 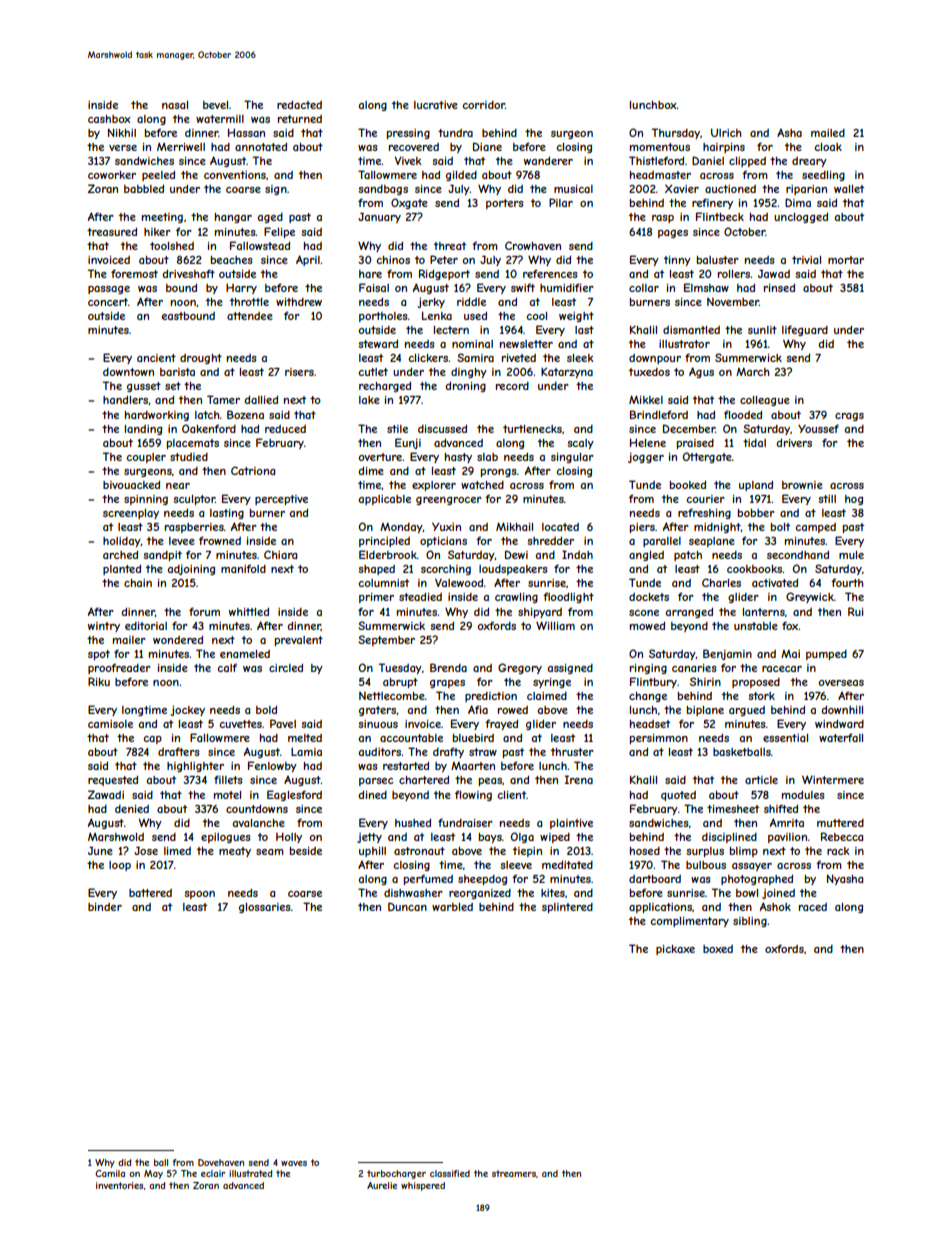 I want to click on classified, so click(x=450, y=1173).
